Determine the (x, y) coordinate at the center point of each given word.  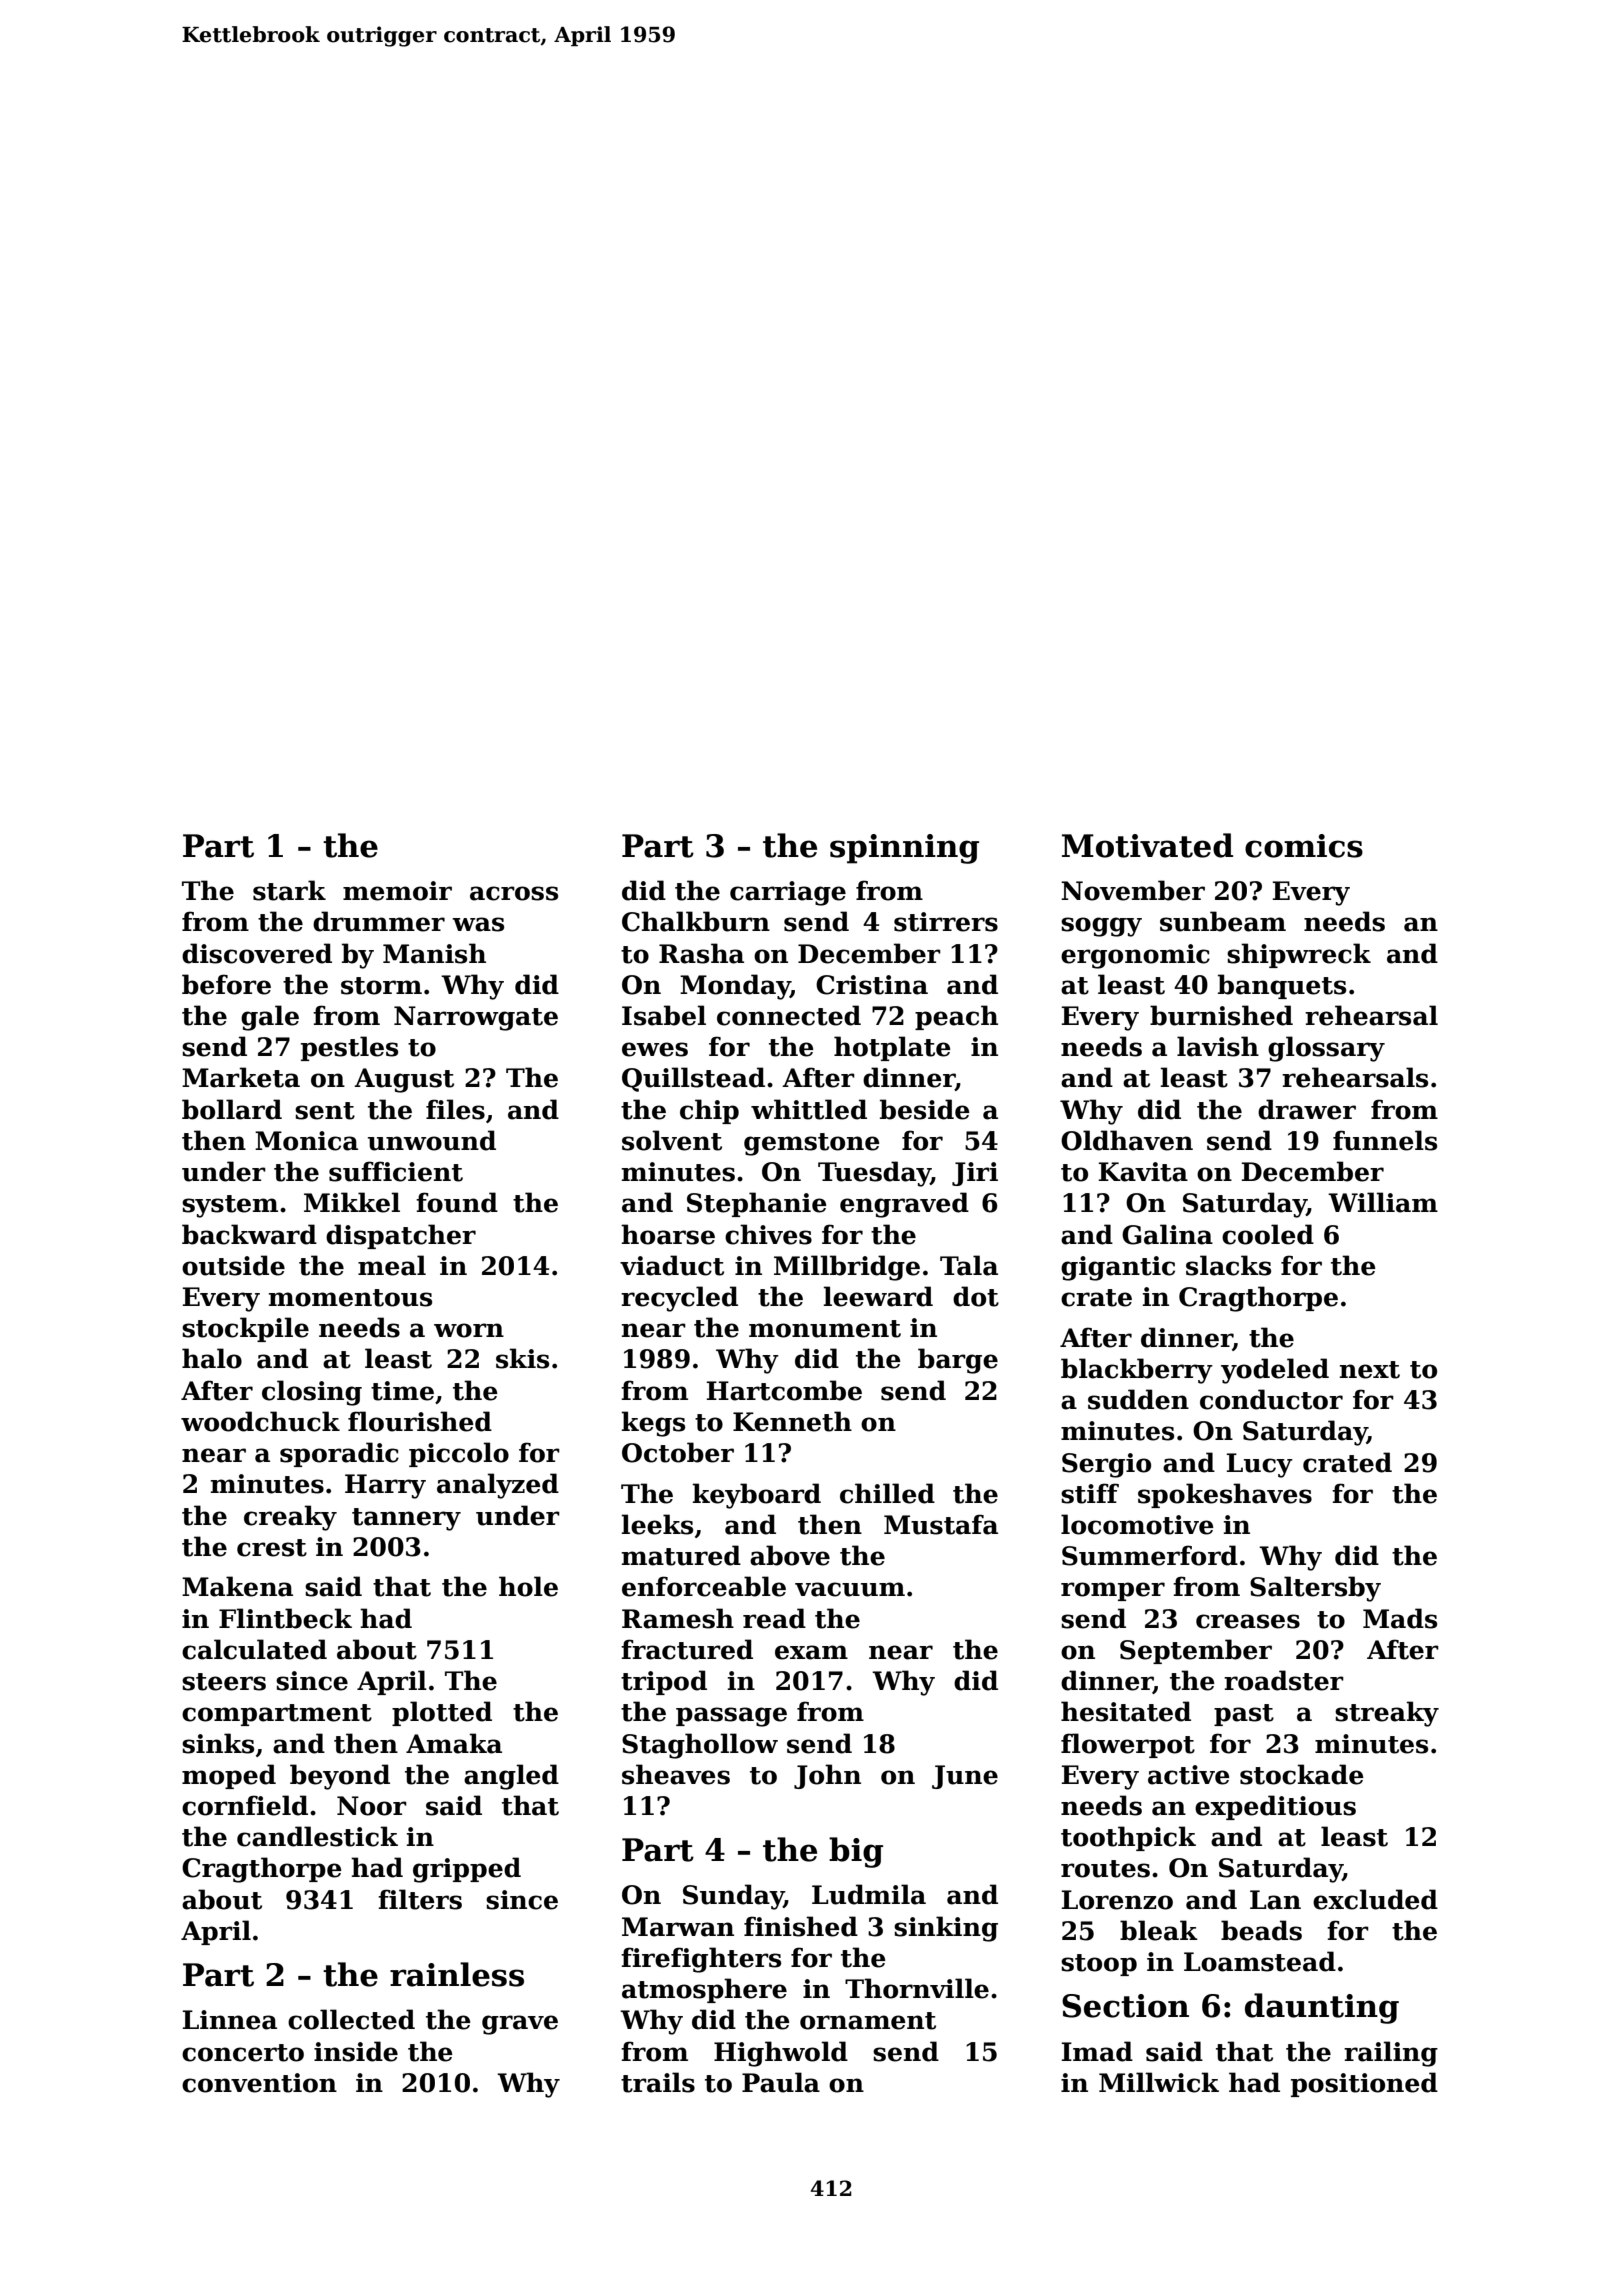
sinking (946, 1929)
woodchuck (260, 1421)
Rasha (701, 953)
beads (1261, 1930)
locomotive (1137, 1524)
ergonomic (1135, 956)
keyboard (757, 1496)
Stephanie (757, 1204)
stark (289, 890)
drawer (1307, 1109)
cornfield (245, 1805)
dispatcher (401, 1236)
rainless (457, 1974)
